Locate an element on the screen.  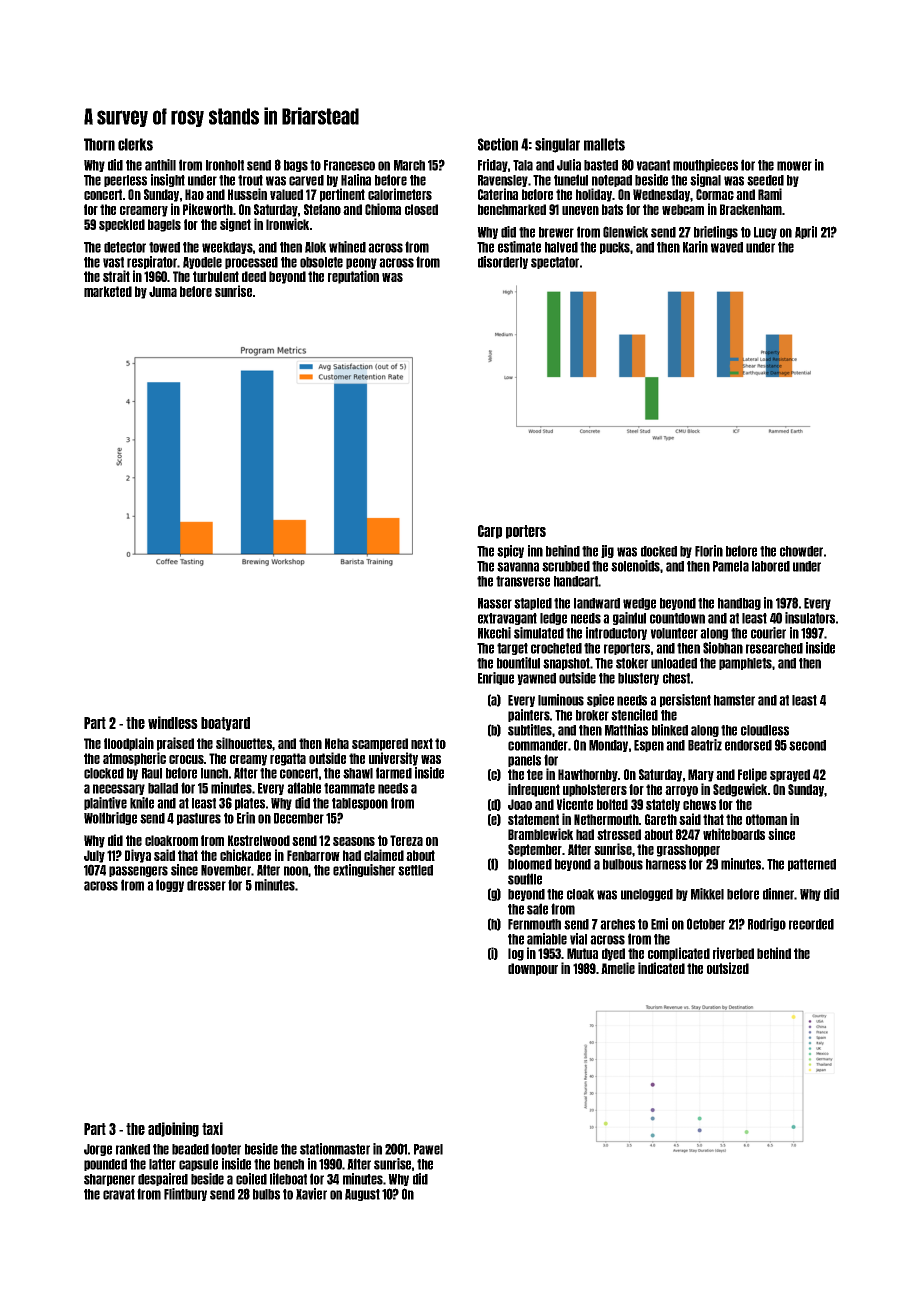
turbulent is located at coordinates (216, 276).
